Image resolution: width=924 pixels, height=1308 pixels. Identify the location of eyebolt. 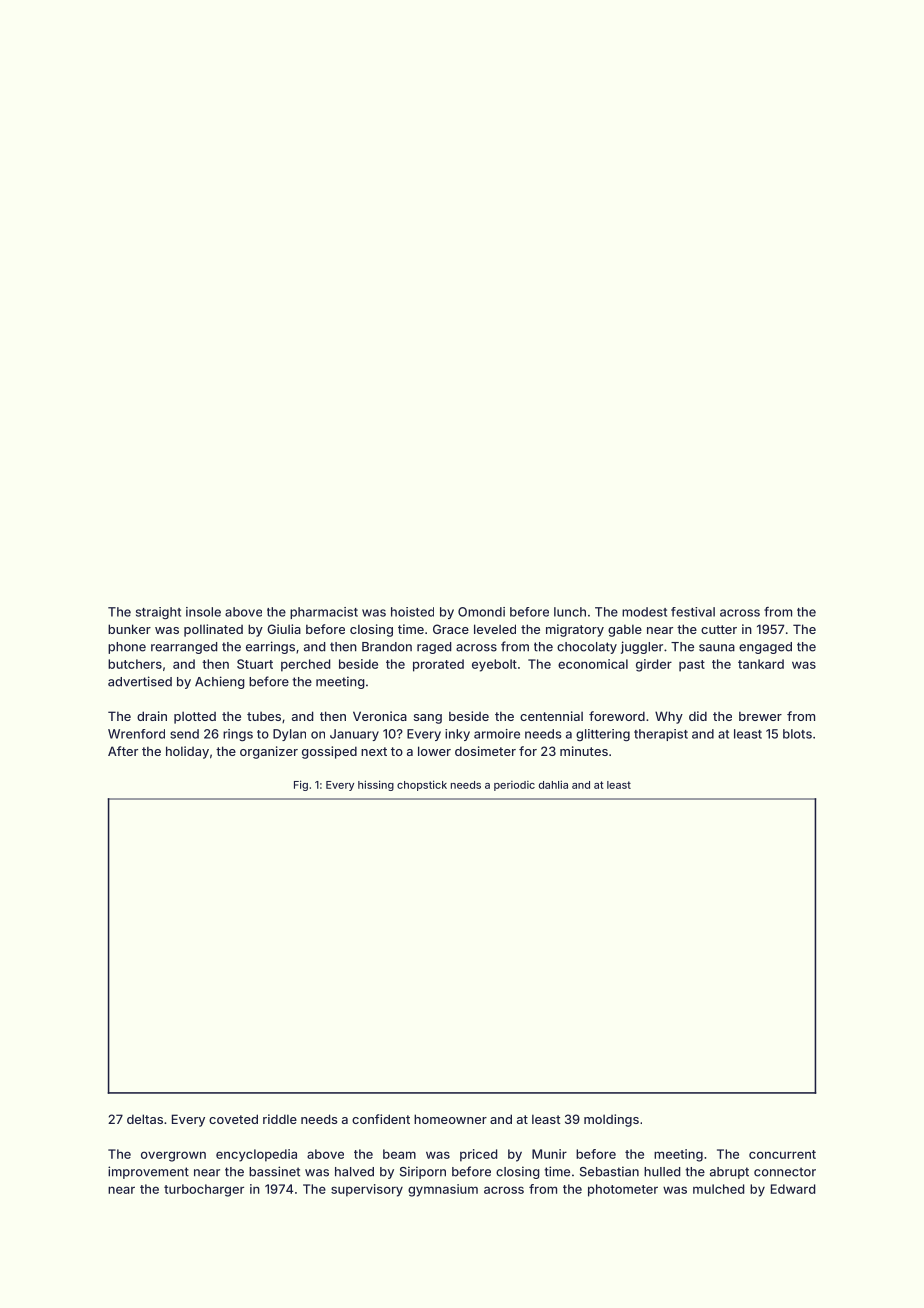
(494, 665).
